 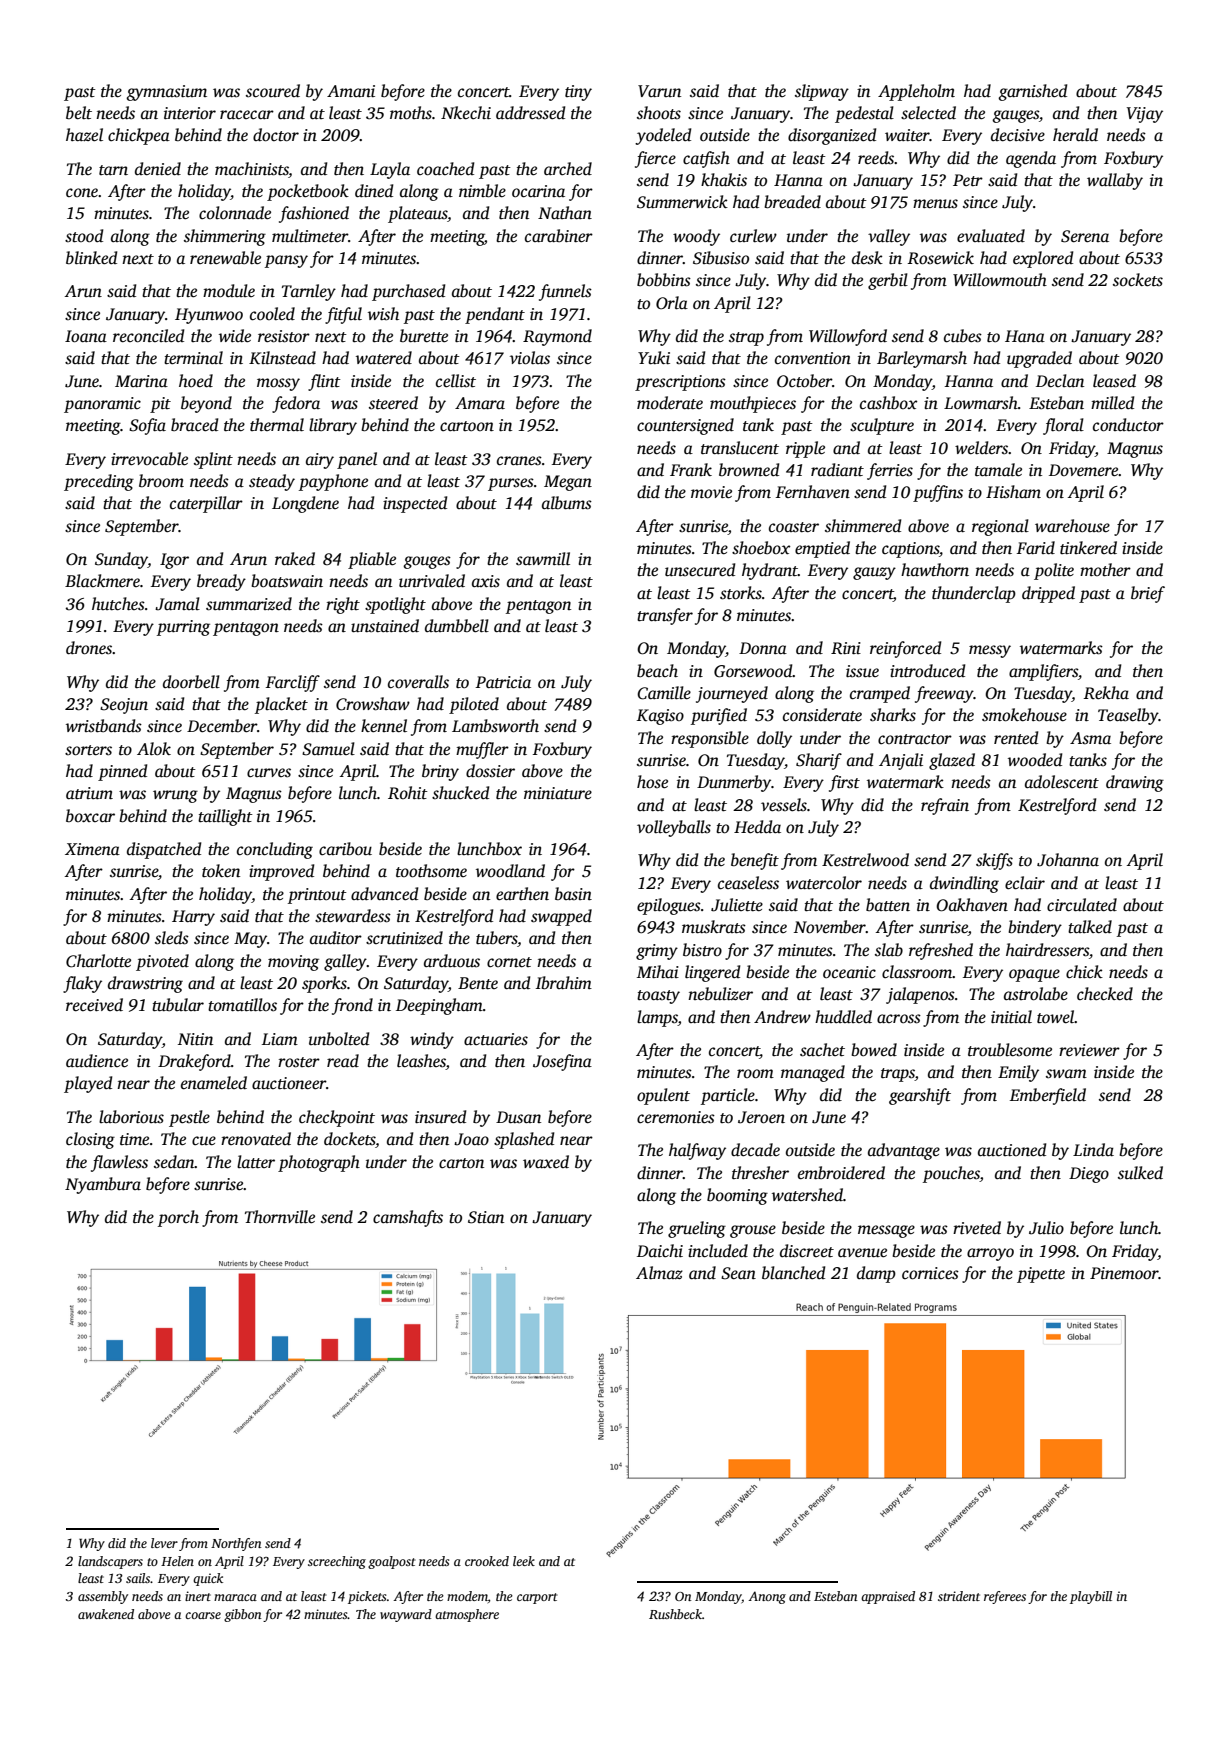 I want to click on drones, so click(x=89, y=648).
